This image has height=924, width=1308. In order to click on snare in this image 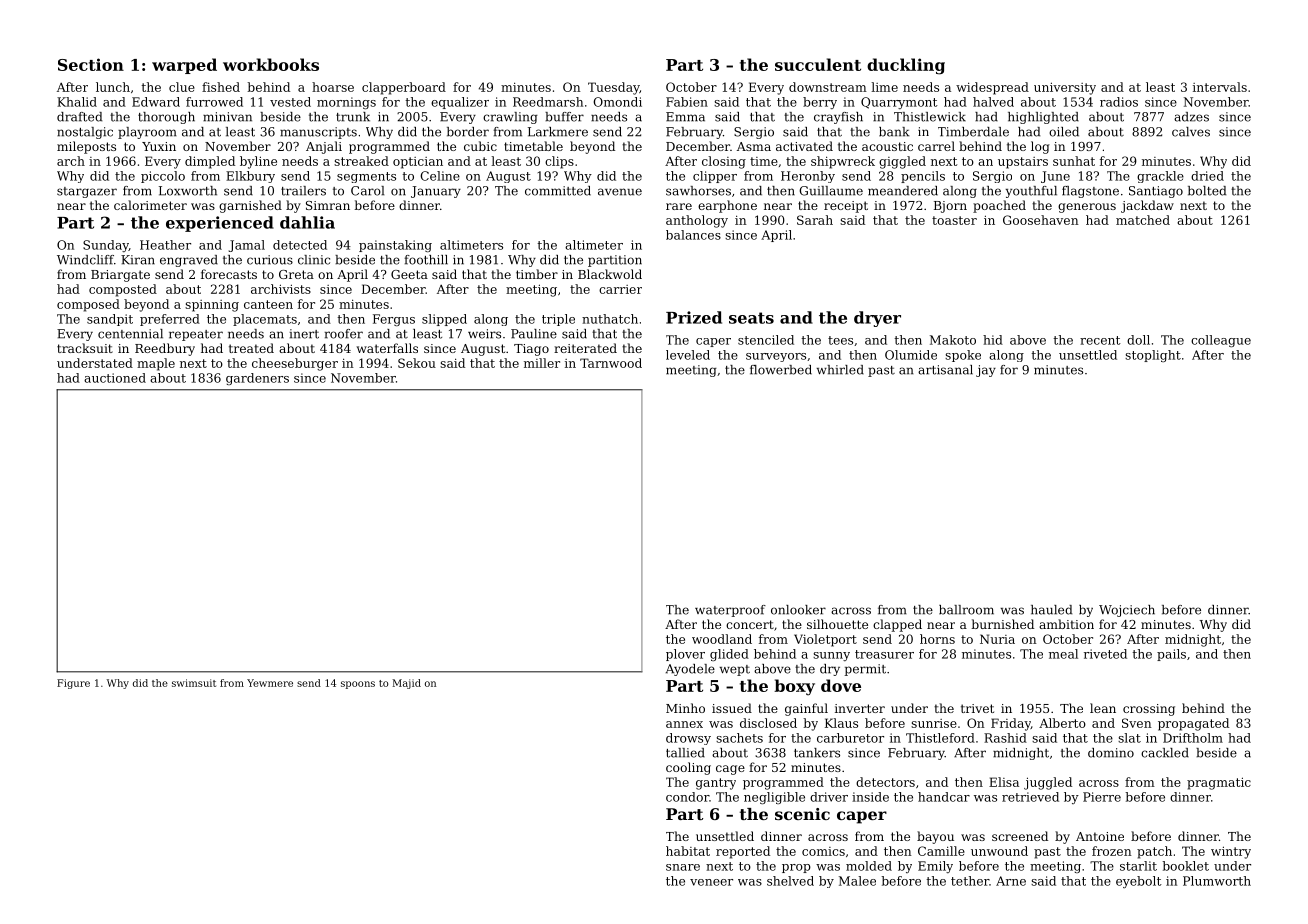, I will do `click(683, 867)`.
